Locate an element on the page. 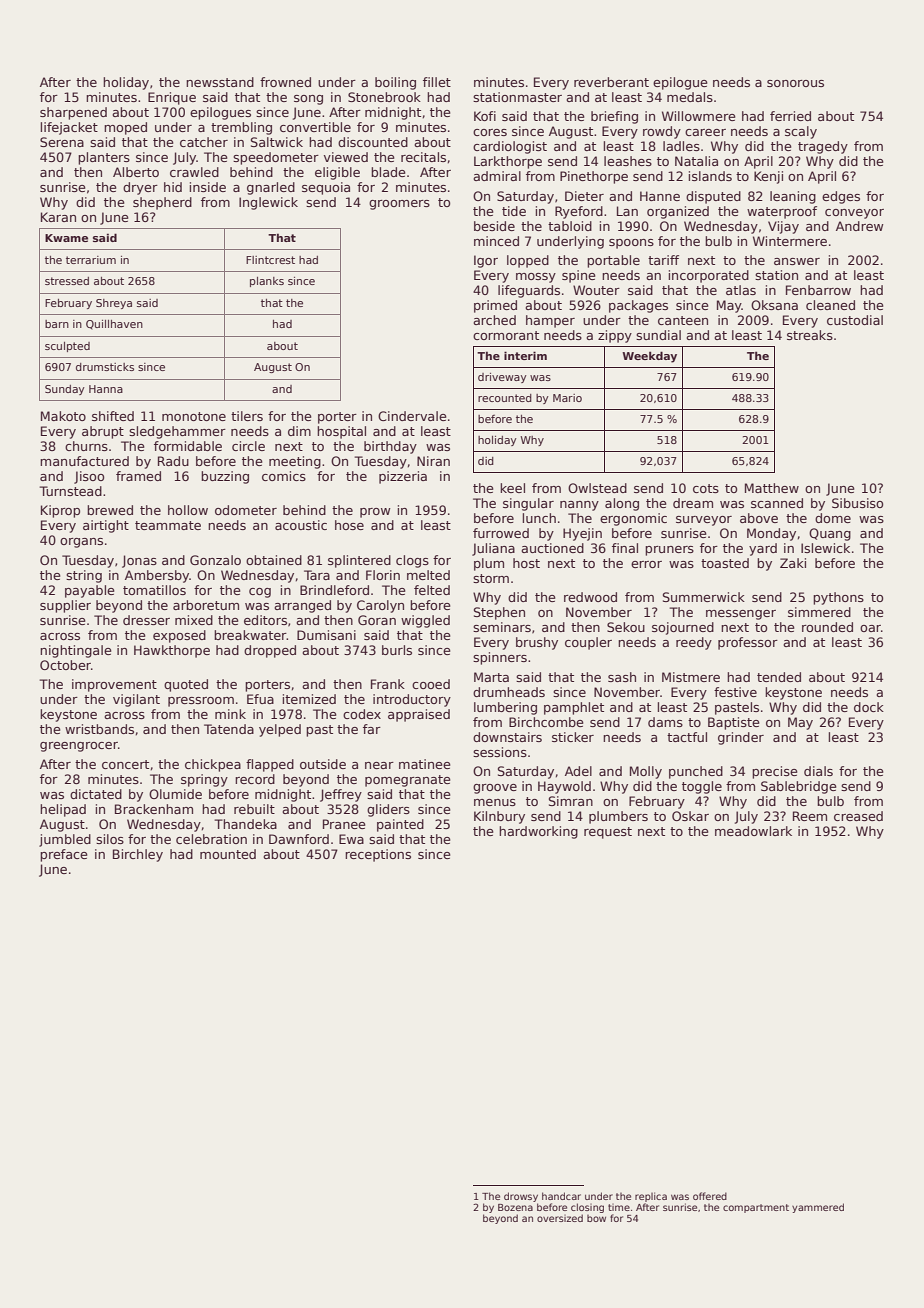 Image resolution: width=924 pixels, height=1308 pixels. Kilnbury is located at coordinates (499, 817).
